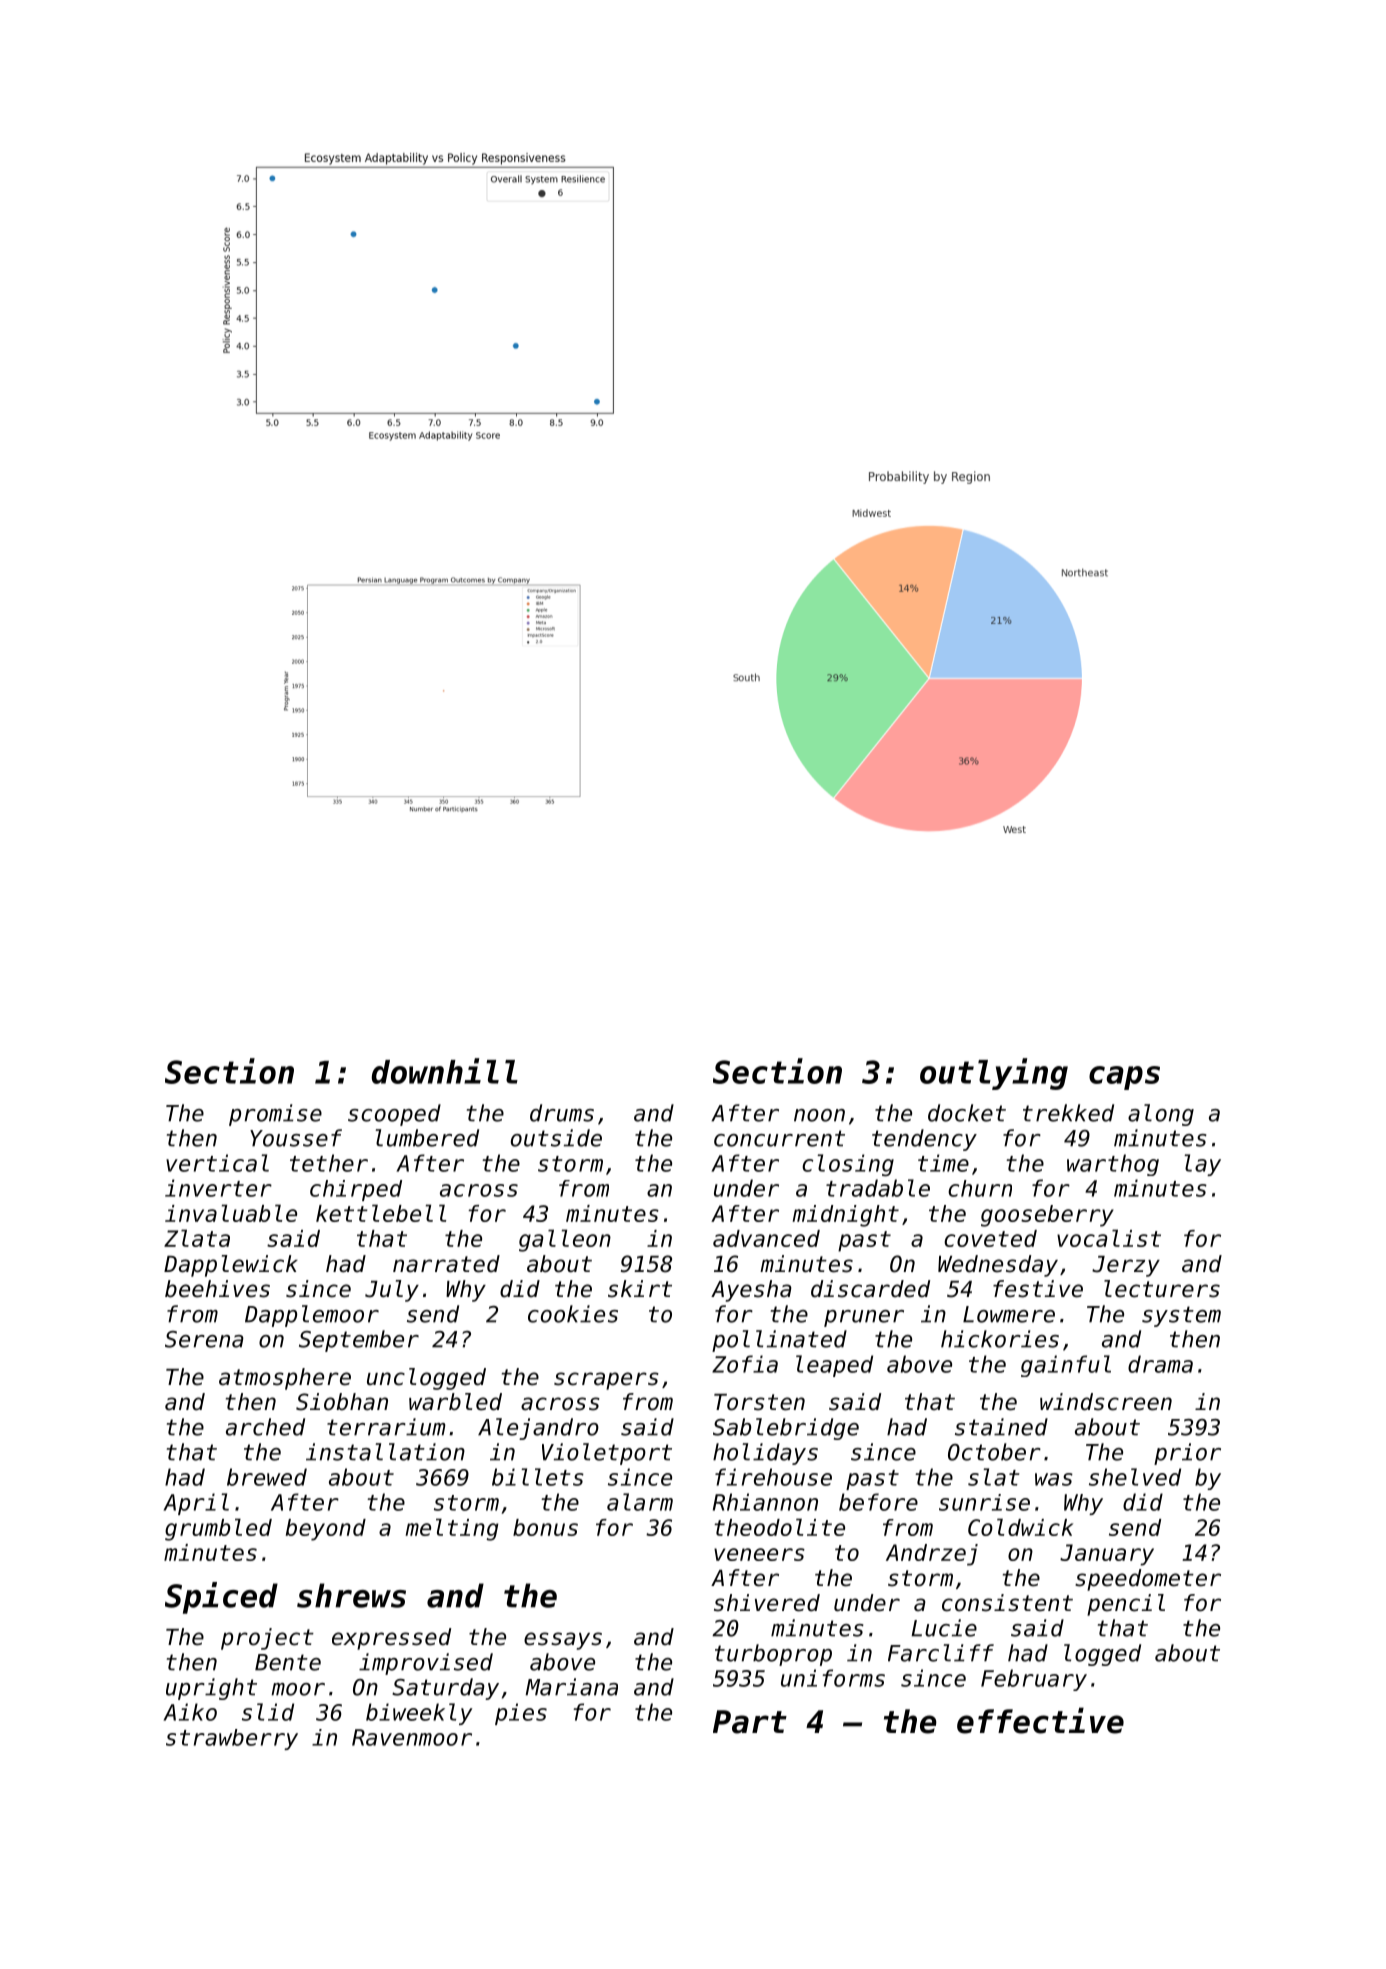  What do you see at coordinates (751, 1291) in the image?
I see `Ayesha` at bounding box center [751, 1291].
